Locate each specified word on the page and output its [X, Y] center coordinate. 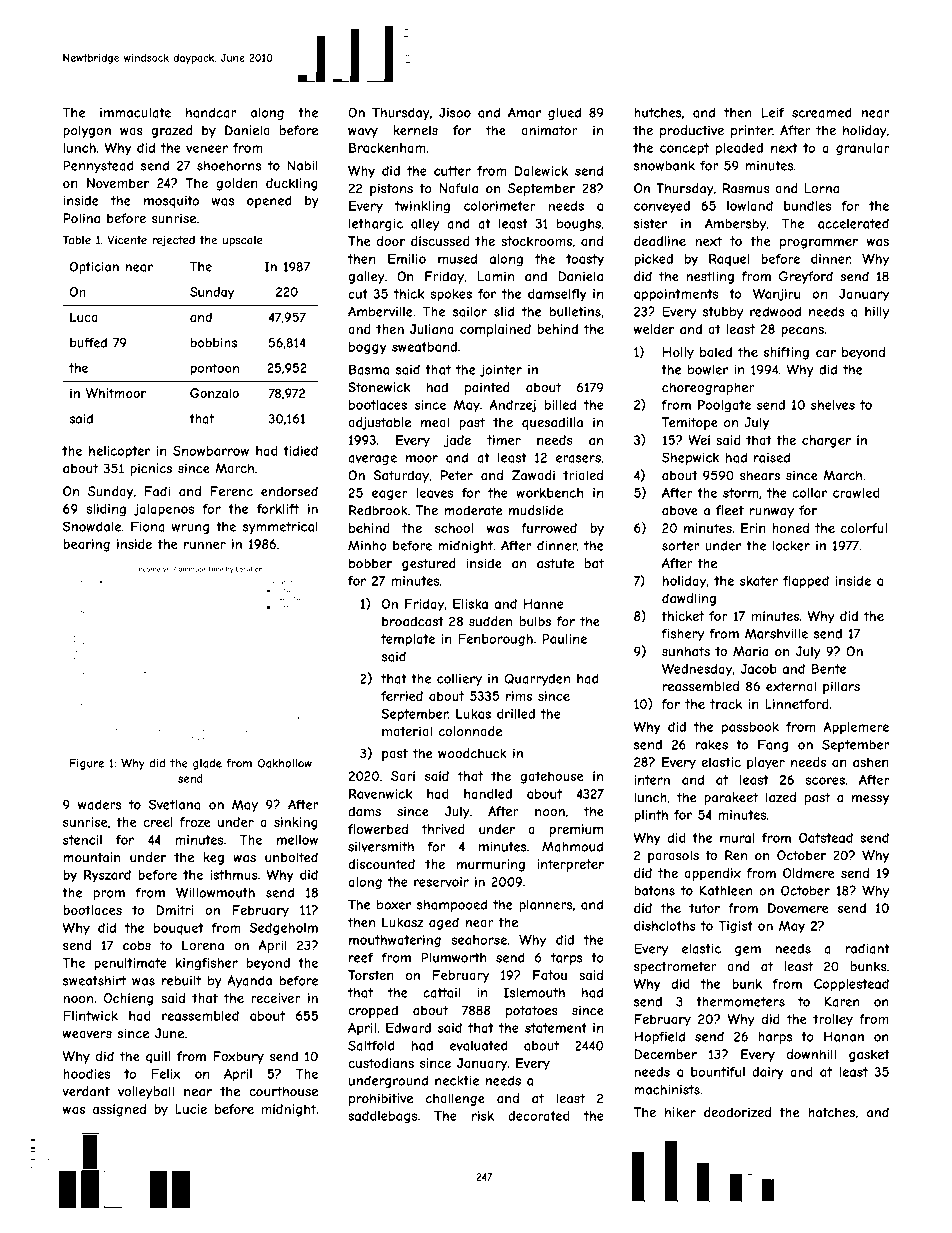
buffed [88, 343]
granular [863, 149]
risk [483, 1116]
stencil [82, 840]
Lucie [191, 1109]
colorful [864, 528]
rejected [173, 241]
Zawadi [533, 475]
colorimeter [500, 206]
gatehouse [552, 777]
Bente [829, 669]
